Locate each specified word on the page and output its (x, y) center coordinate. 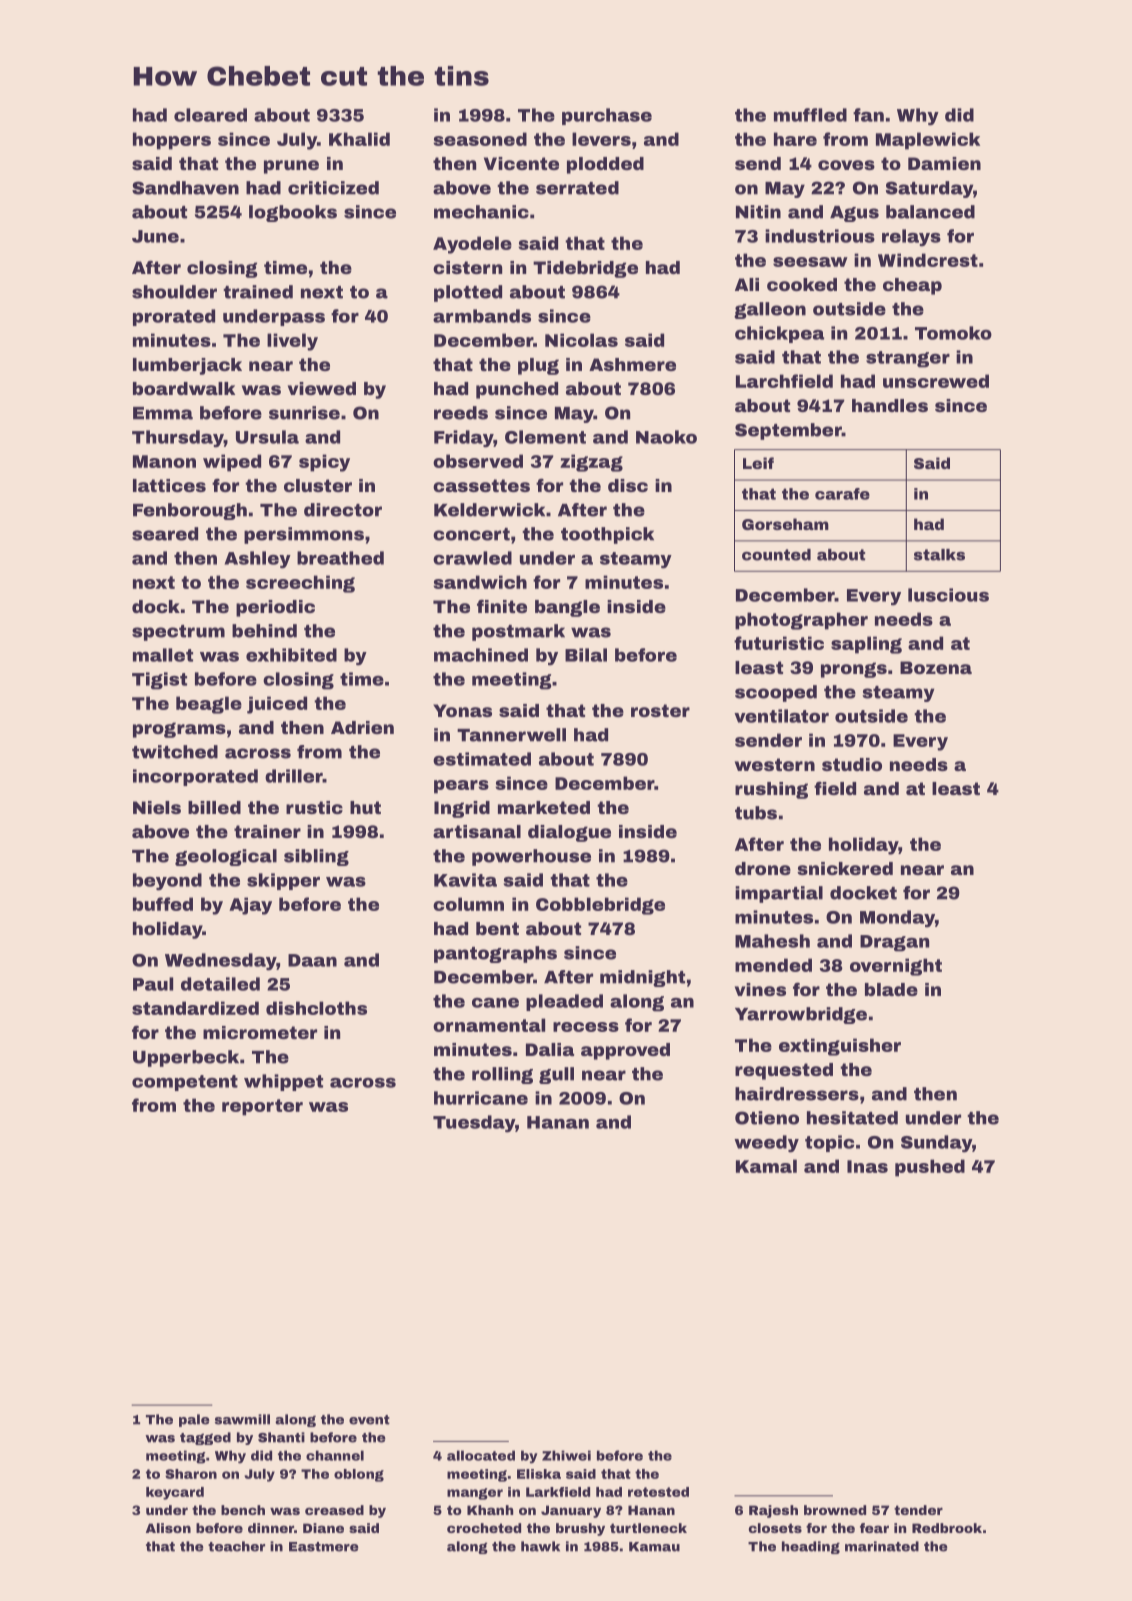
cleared (210, 115)
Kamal (766, 1166)
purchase (607, 116)
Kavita (465, 880)
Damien (944, 163)
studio (852, 764)
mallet (163, 655)
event (369, 1420)
